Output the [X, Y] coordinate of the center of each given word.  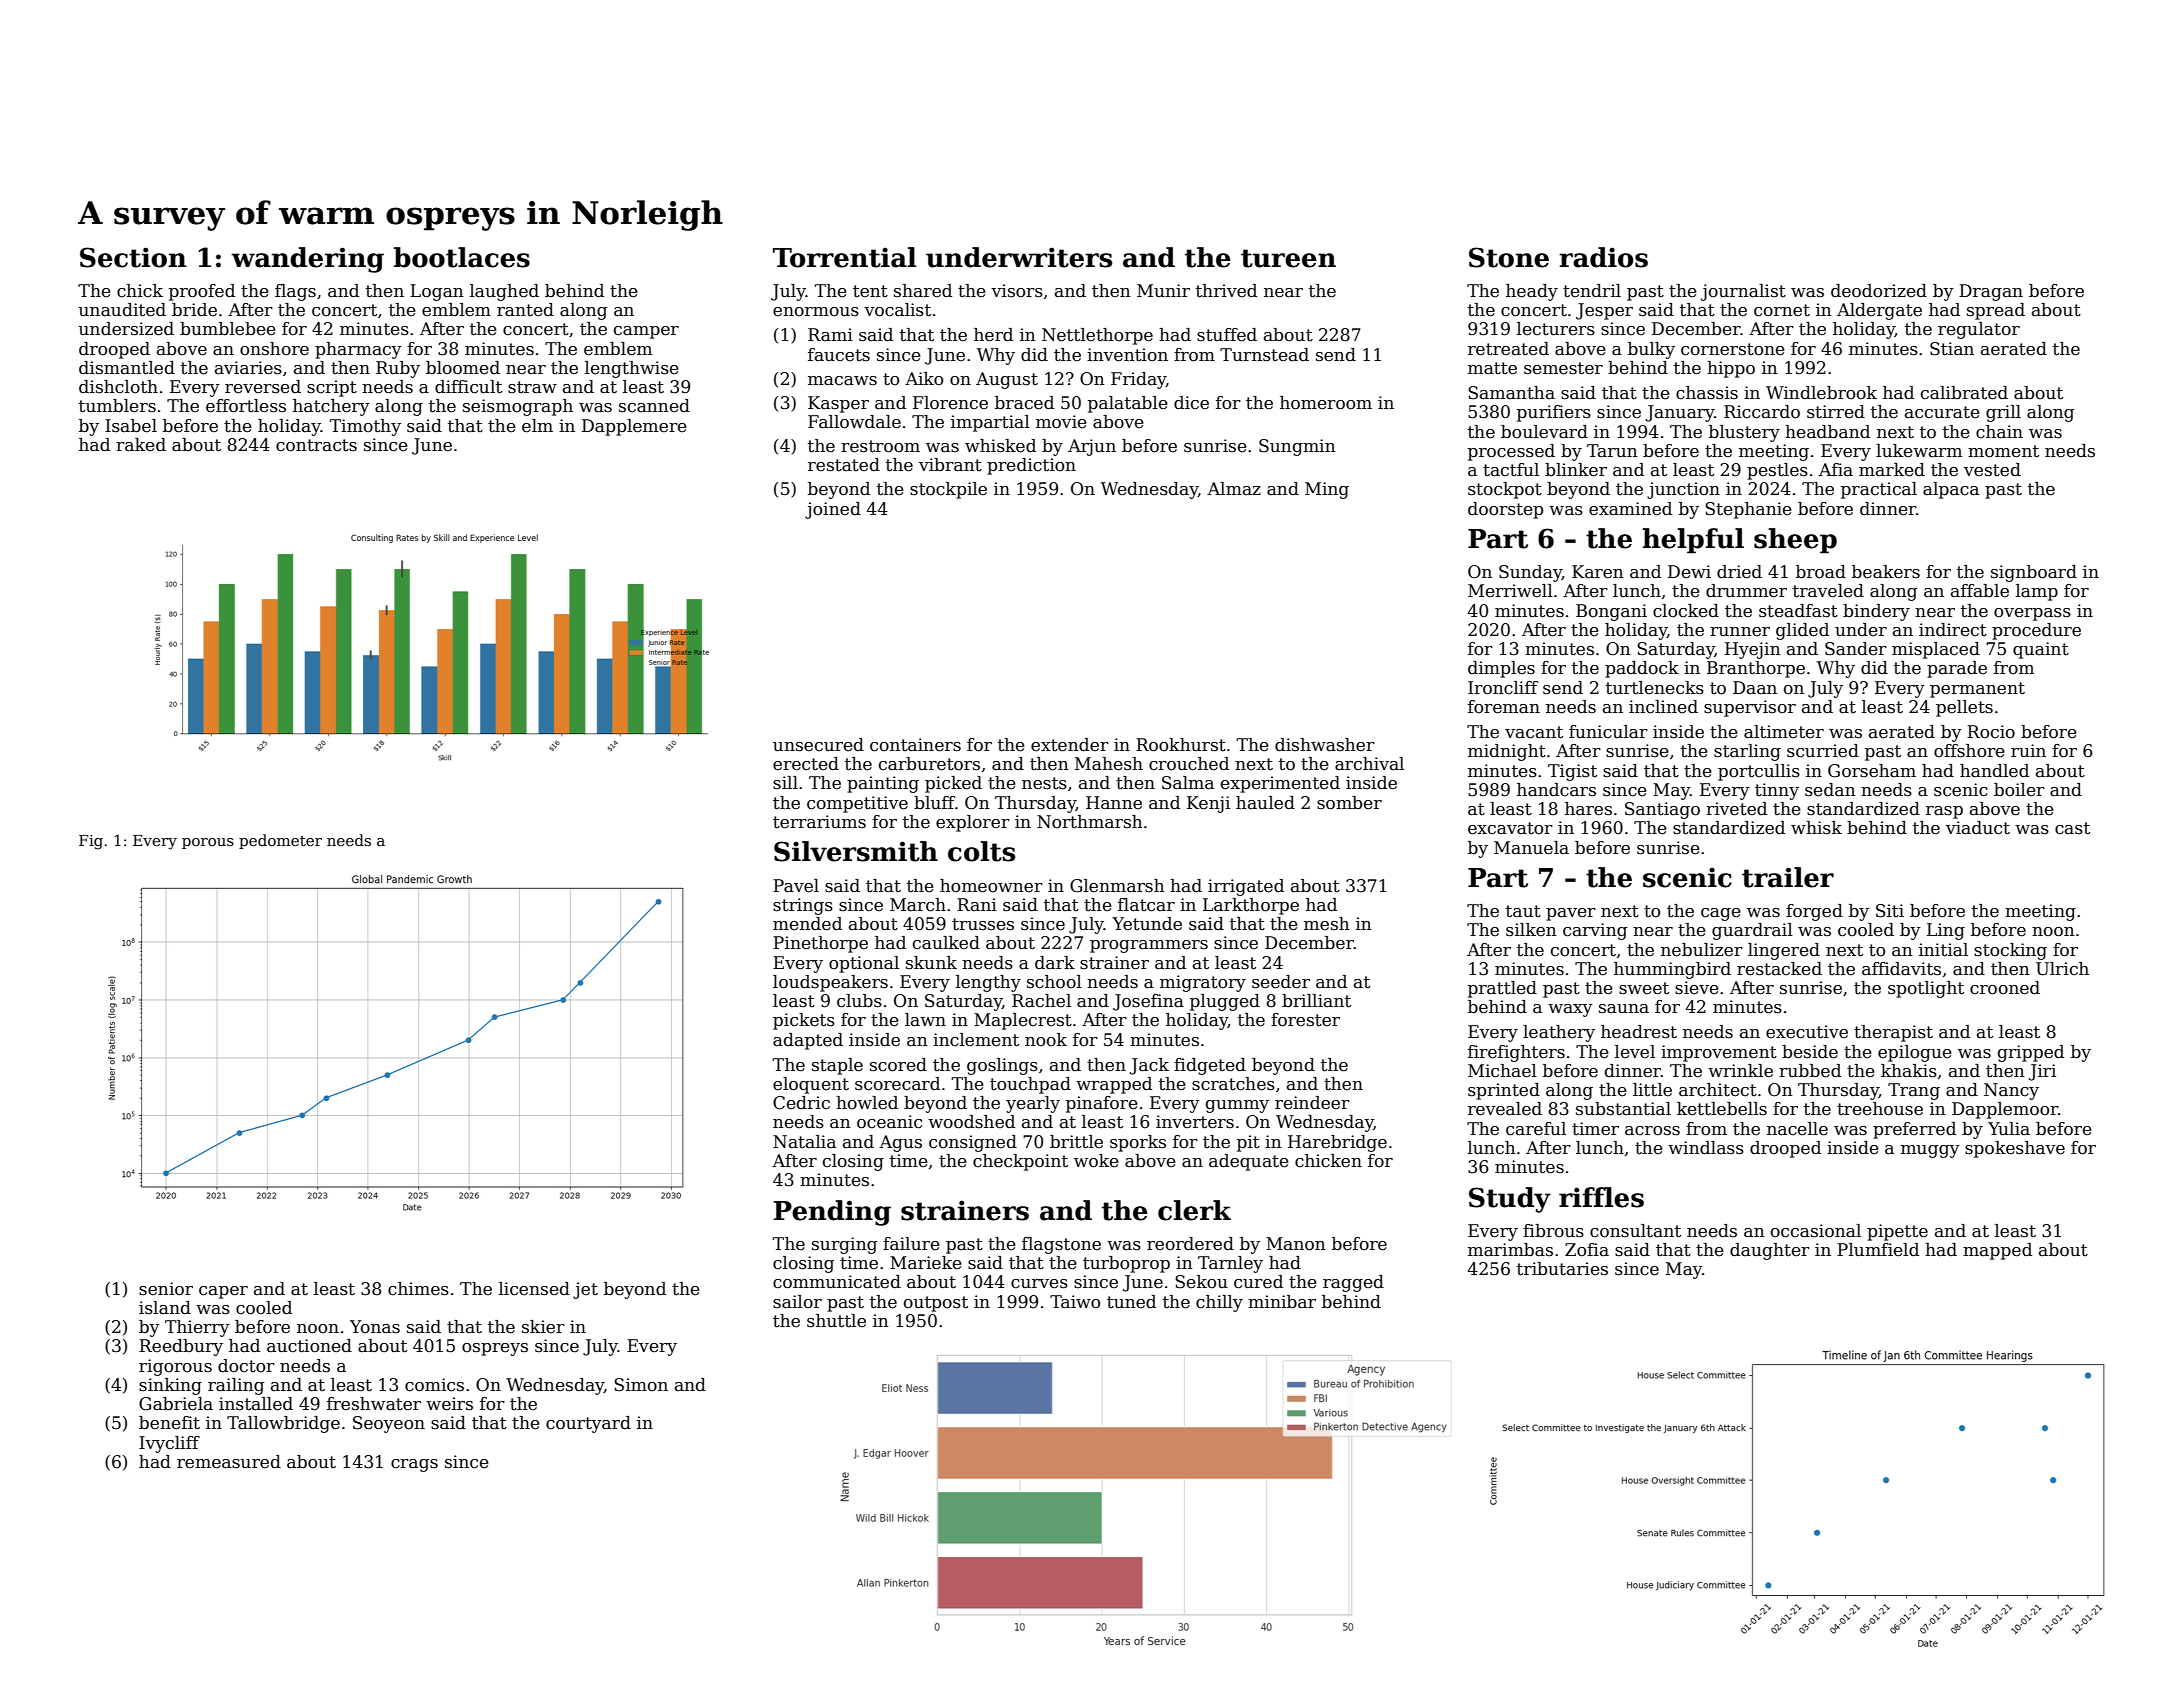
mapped [1997, 1251]
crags [414, 1465]
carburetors [929, 764]
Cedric [801, 1103]
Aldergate [1879, 311]
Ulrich [2062, 969]
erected [806, 764]
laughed [504, 292]
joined [833, 510]
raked [141, 445]
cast [2072, 828]
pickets [804, 1021]
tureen [1288, 258]
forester [1305, 1020]
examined [1630, 509]
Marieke [926, 1263]
